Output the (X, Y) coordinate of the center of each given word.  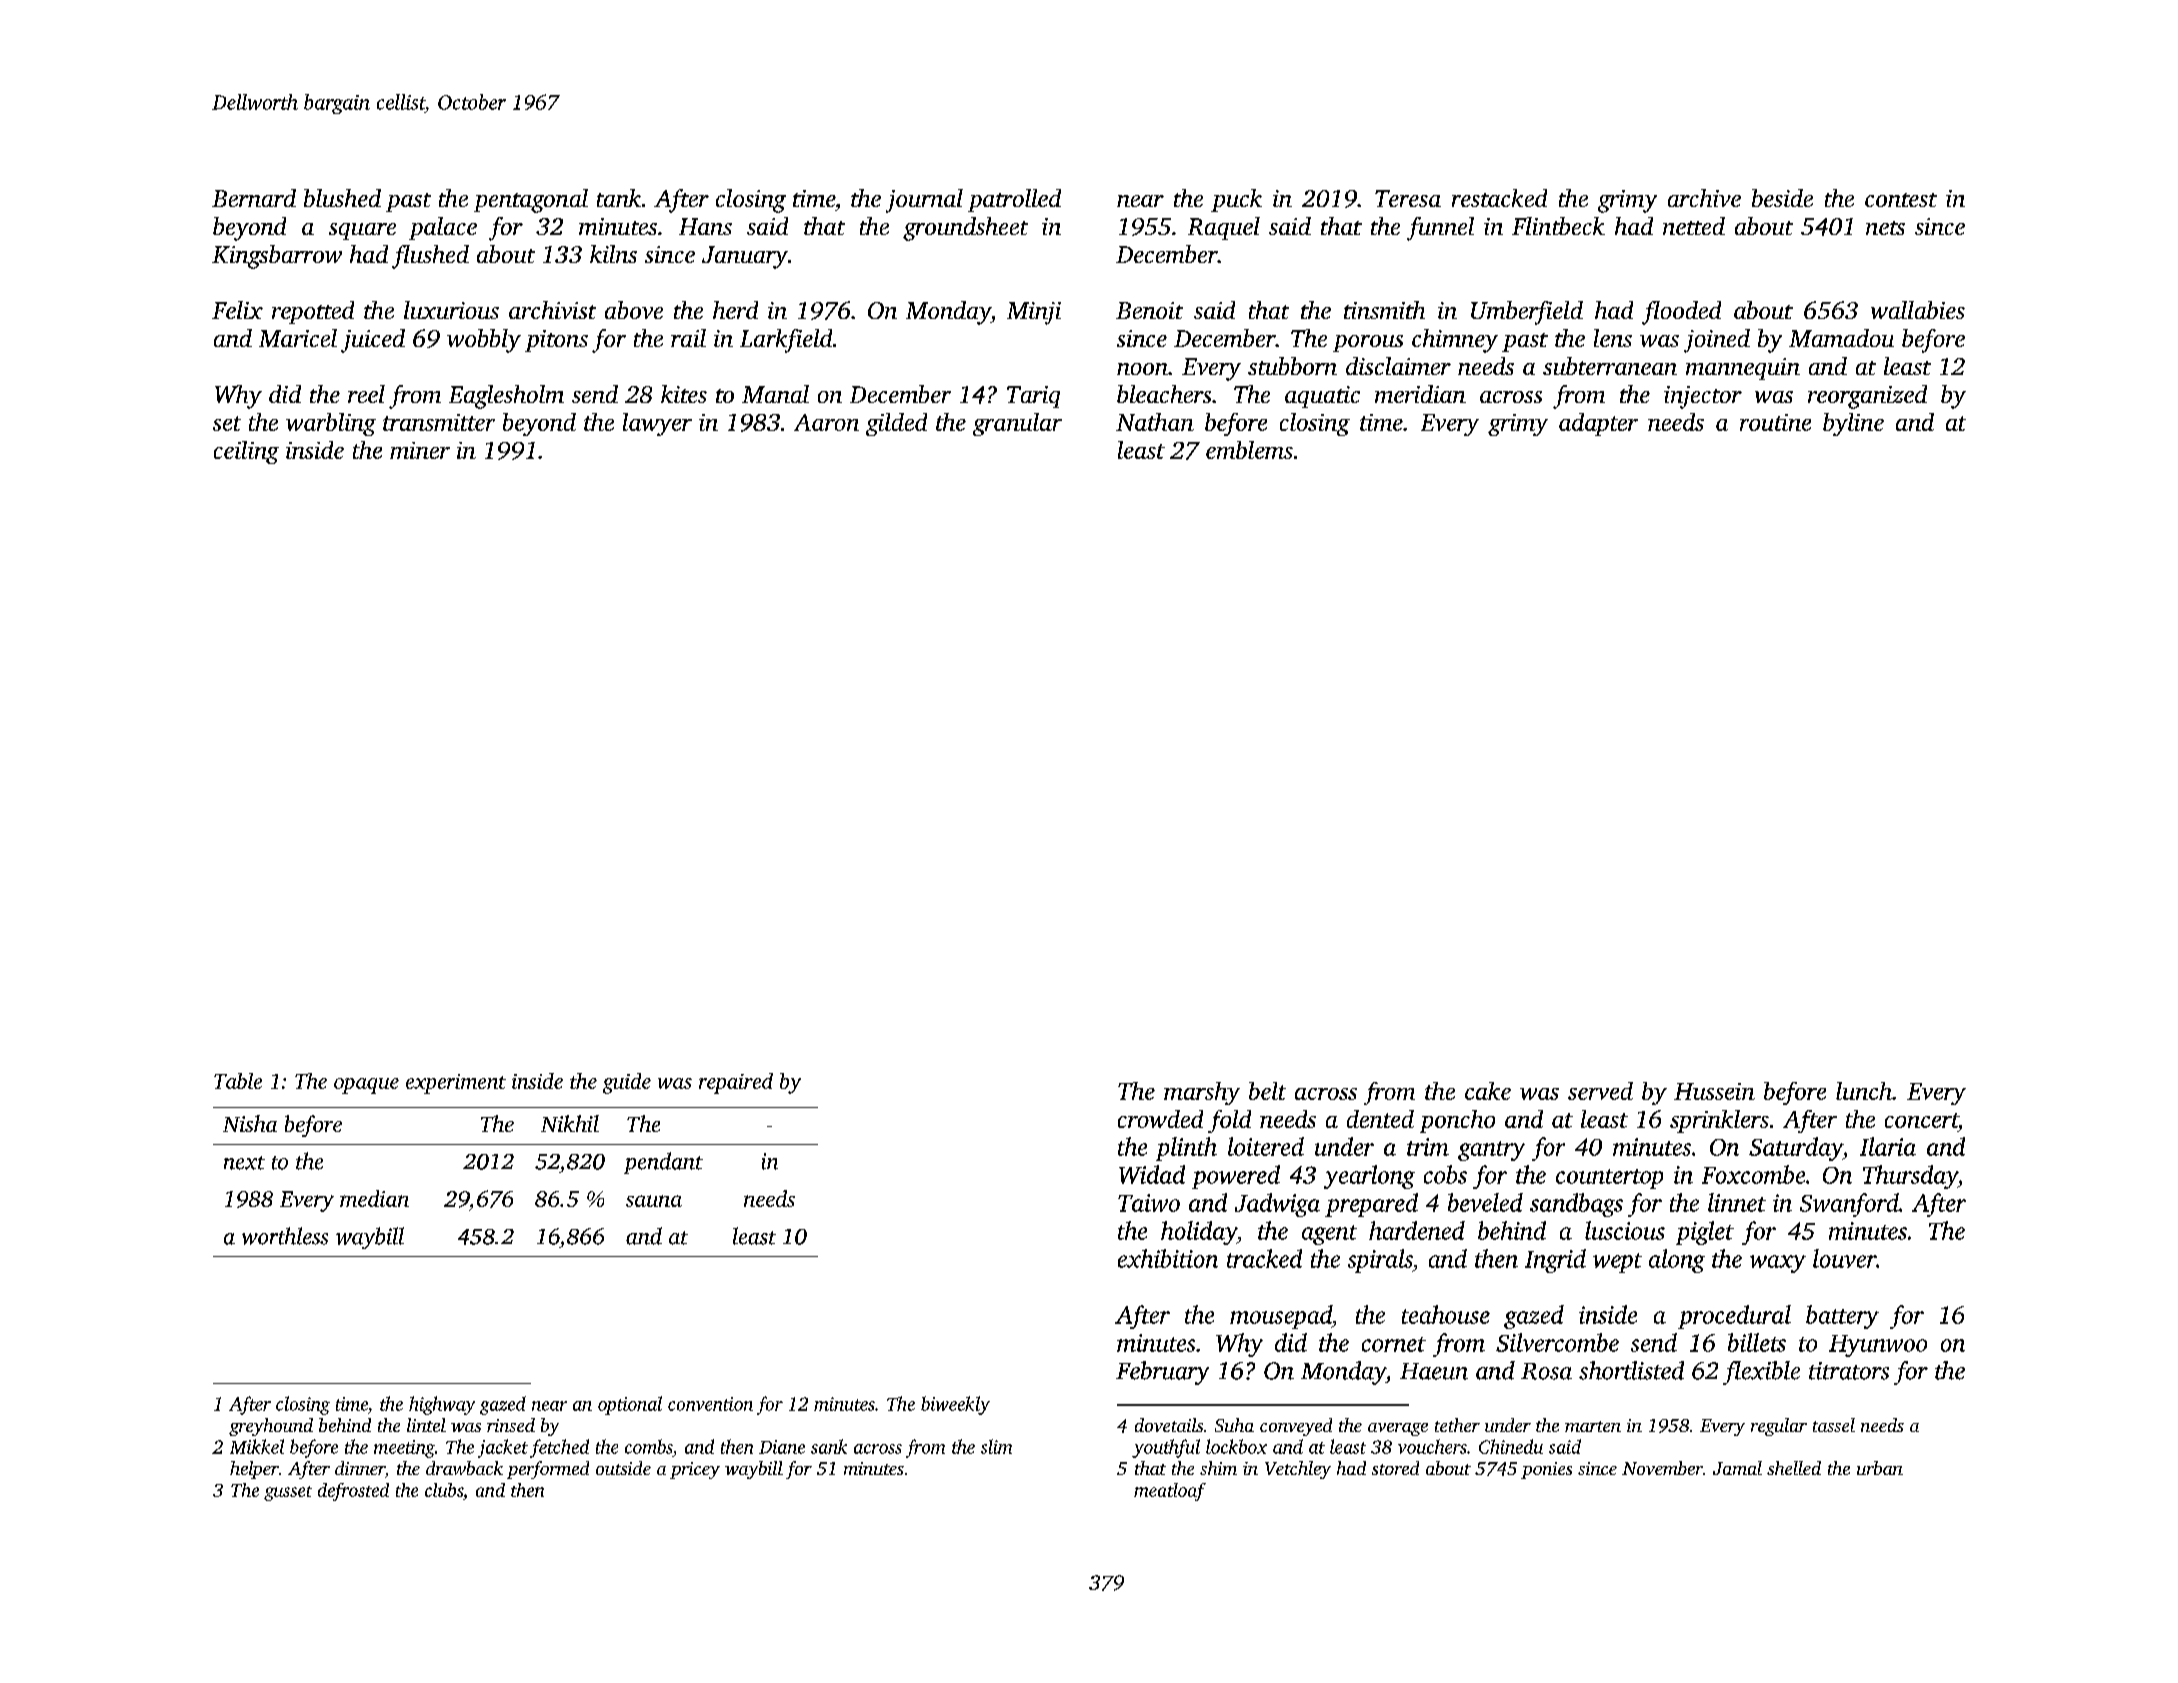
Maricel (298, 338)
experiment (456, 1084)
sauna (654, 1201)
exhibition (1168, 1258)
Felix (237, 310)
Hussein (1714, 1091)
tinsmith (1384, 310)
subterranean (1610, 366)
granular (1017, 424)
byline (1853, 424)
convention (710, 1404)
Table (238, 1081)
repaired (736, 1083)
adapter (1598, 424)
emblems (1249, 450)
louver (1844, 1258)
